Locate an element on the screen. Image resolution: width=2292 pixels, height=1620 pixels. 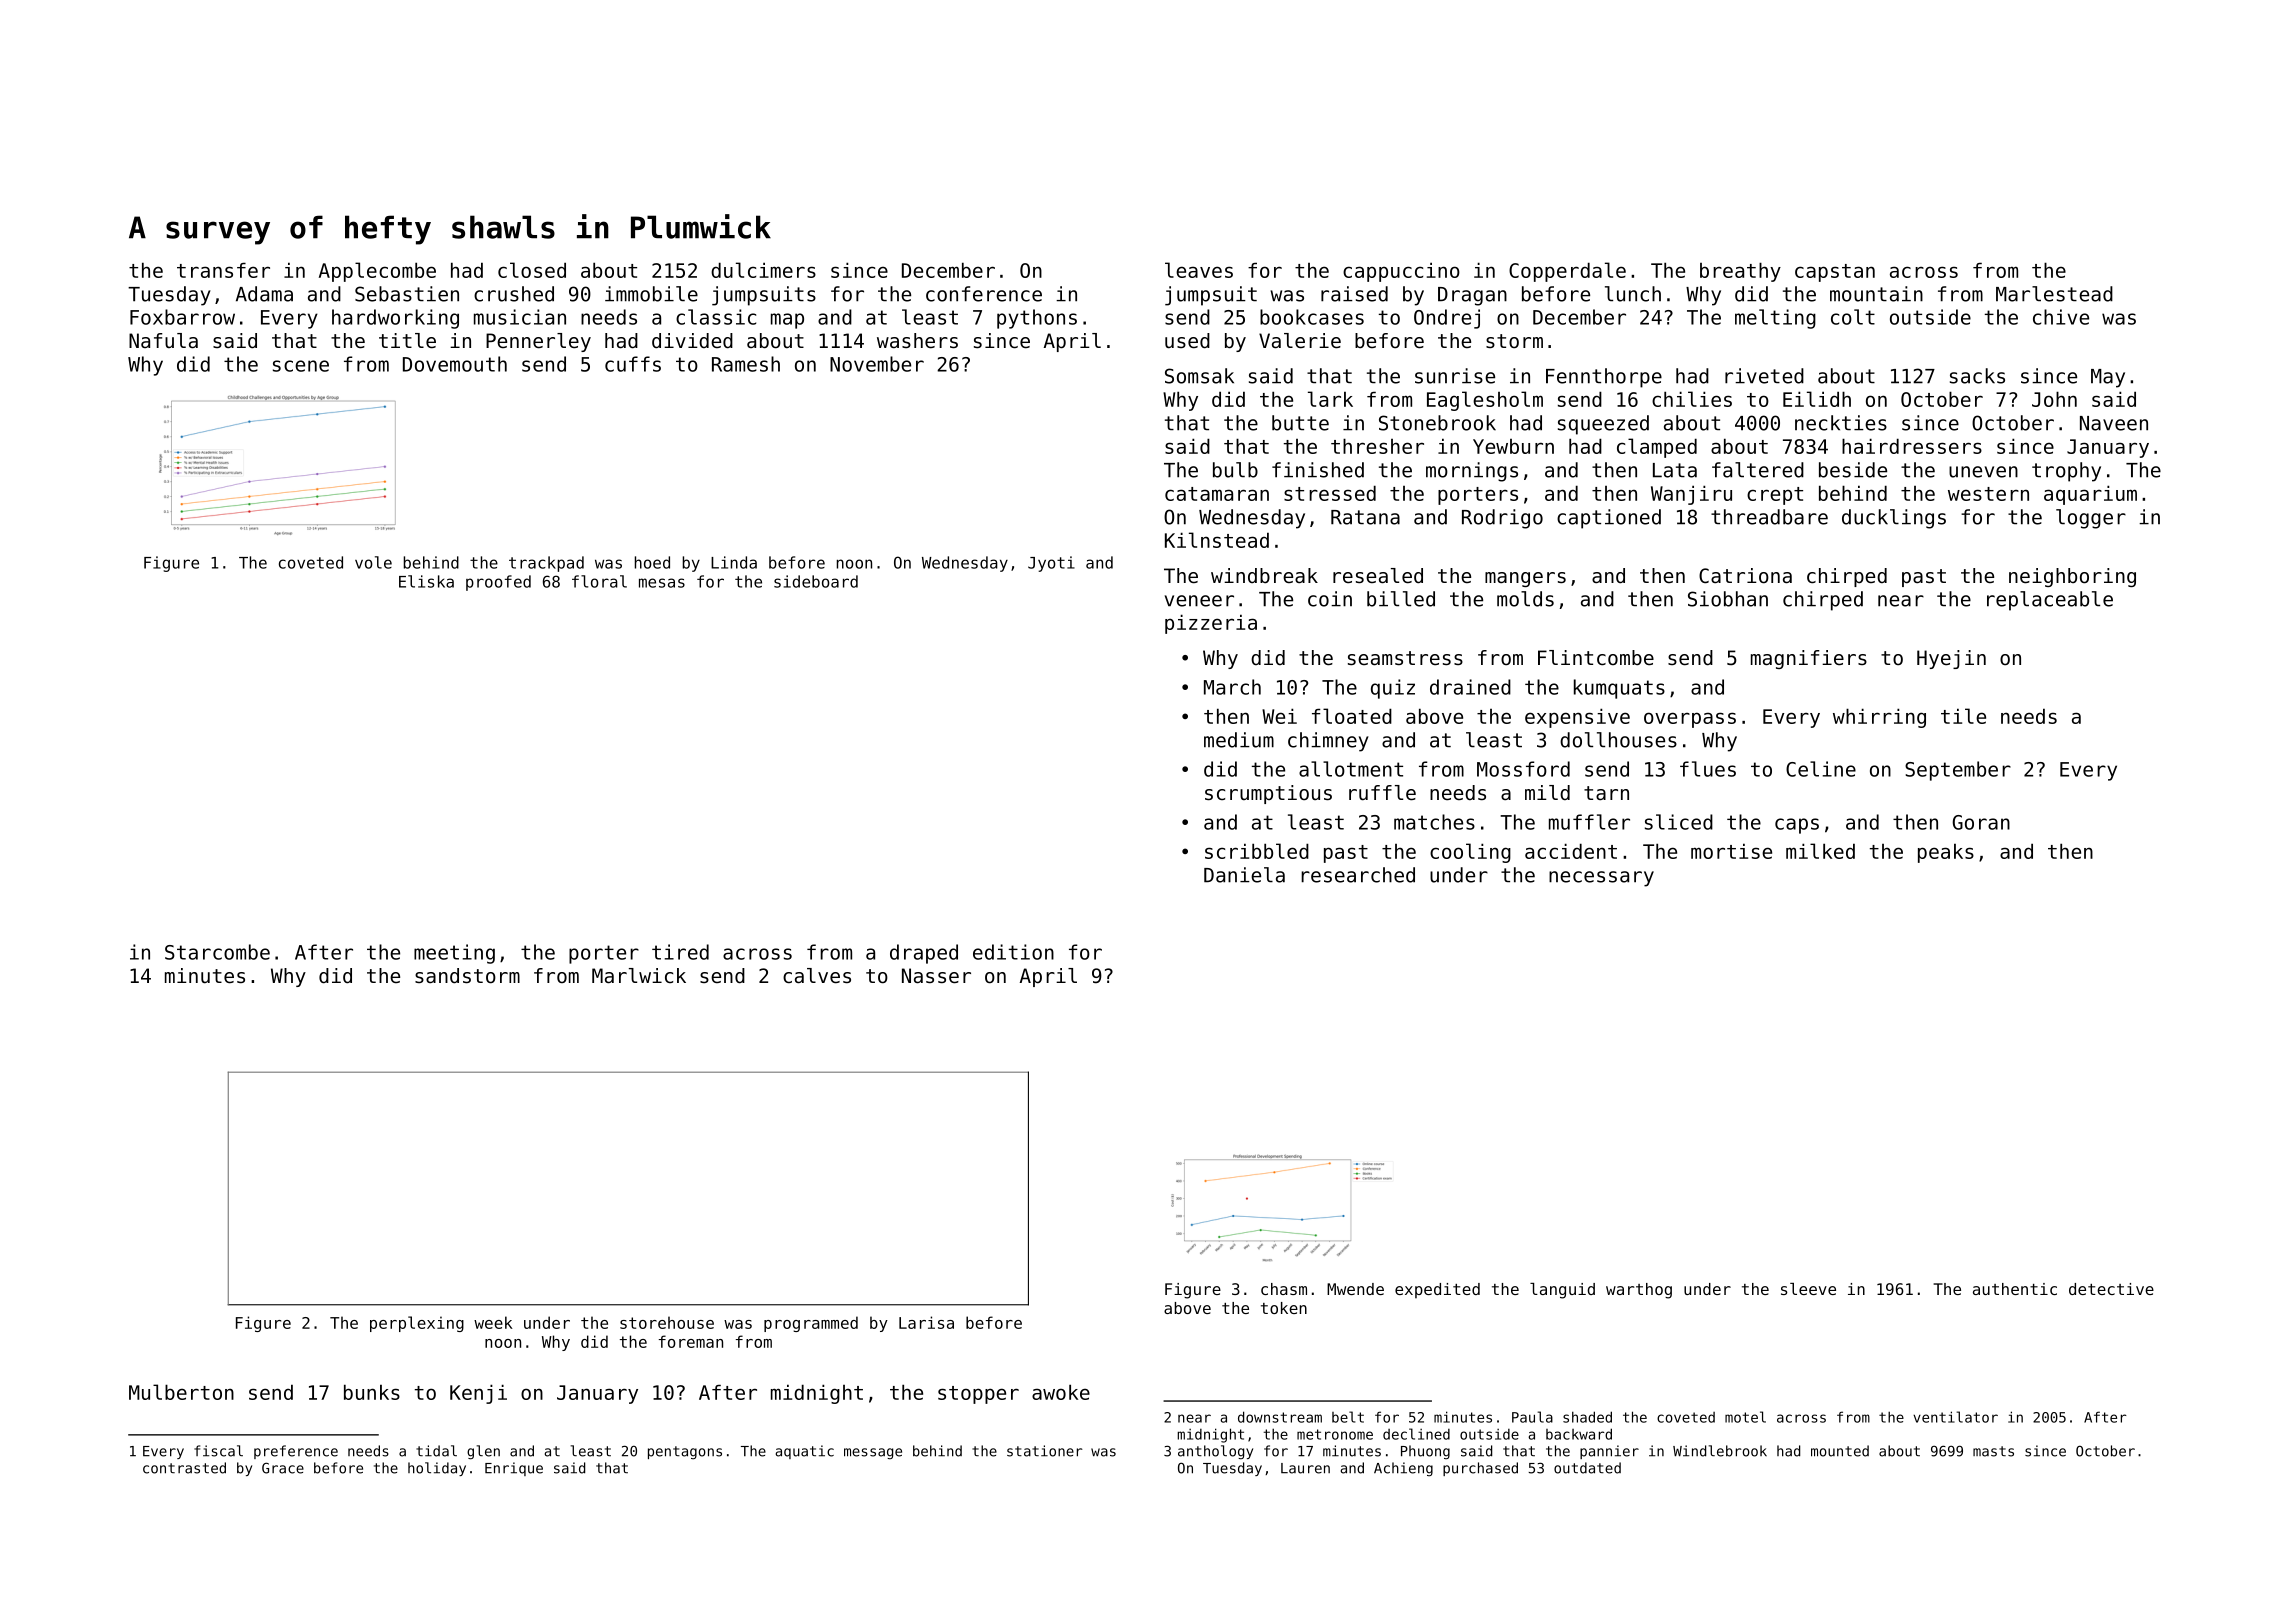
Larisa is located at coordinates (926, 1322).
